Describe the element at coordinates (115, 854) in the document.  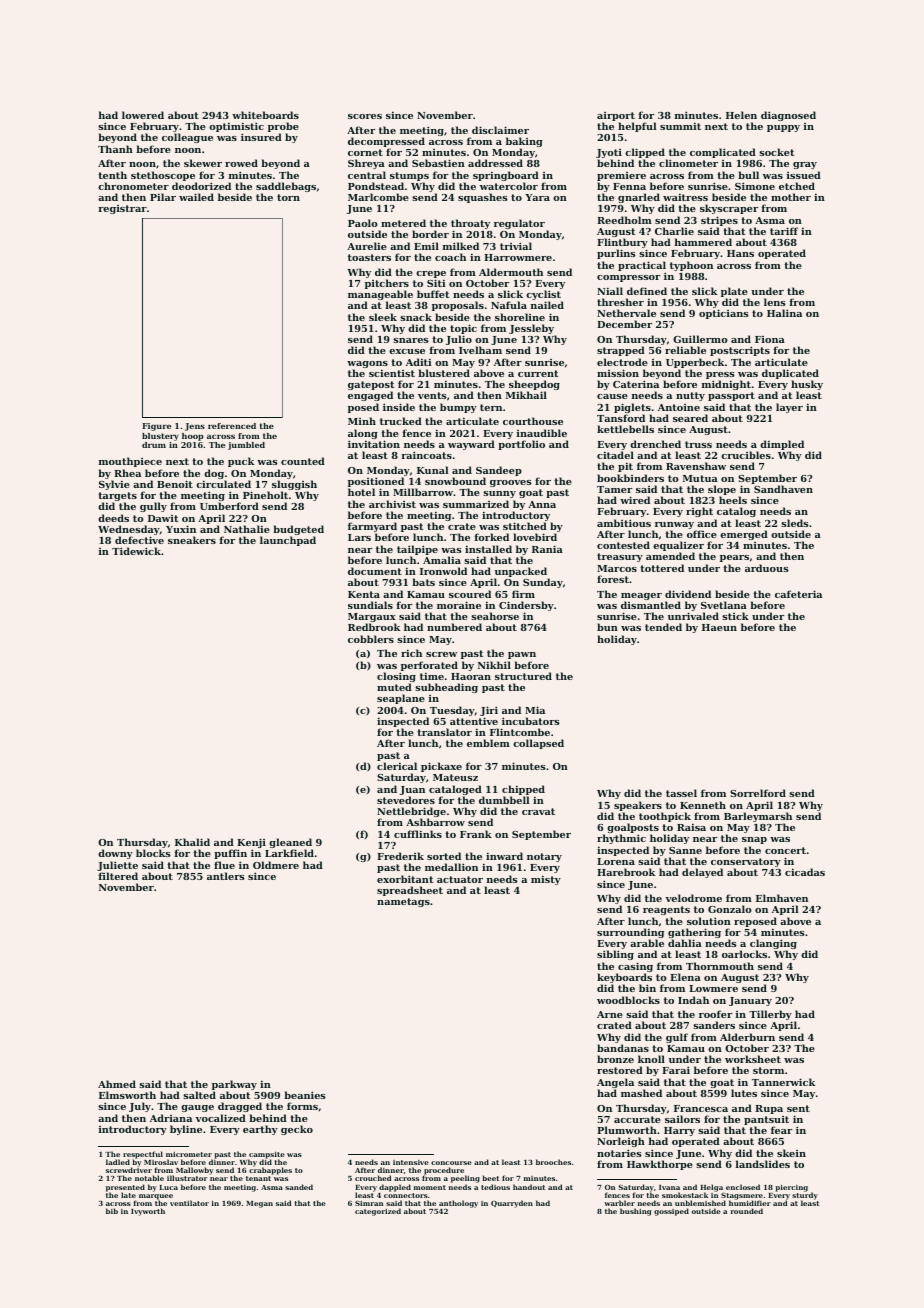
I see `downy` at that location.
